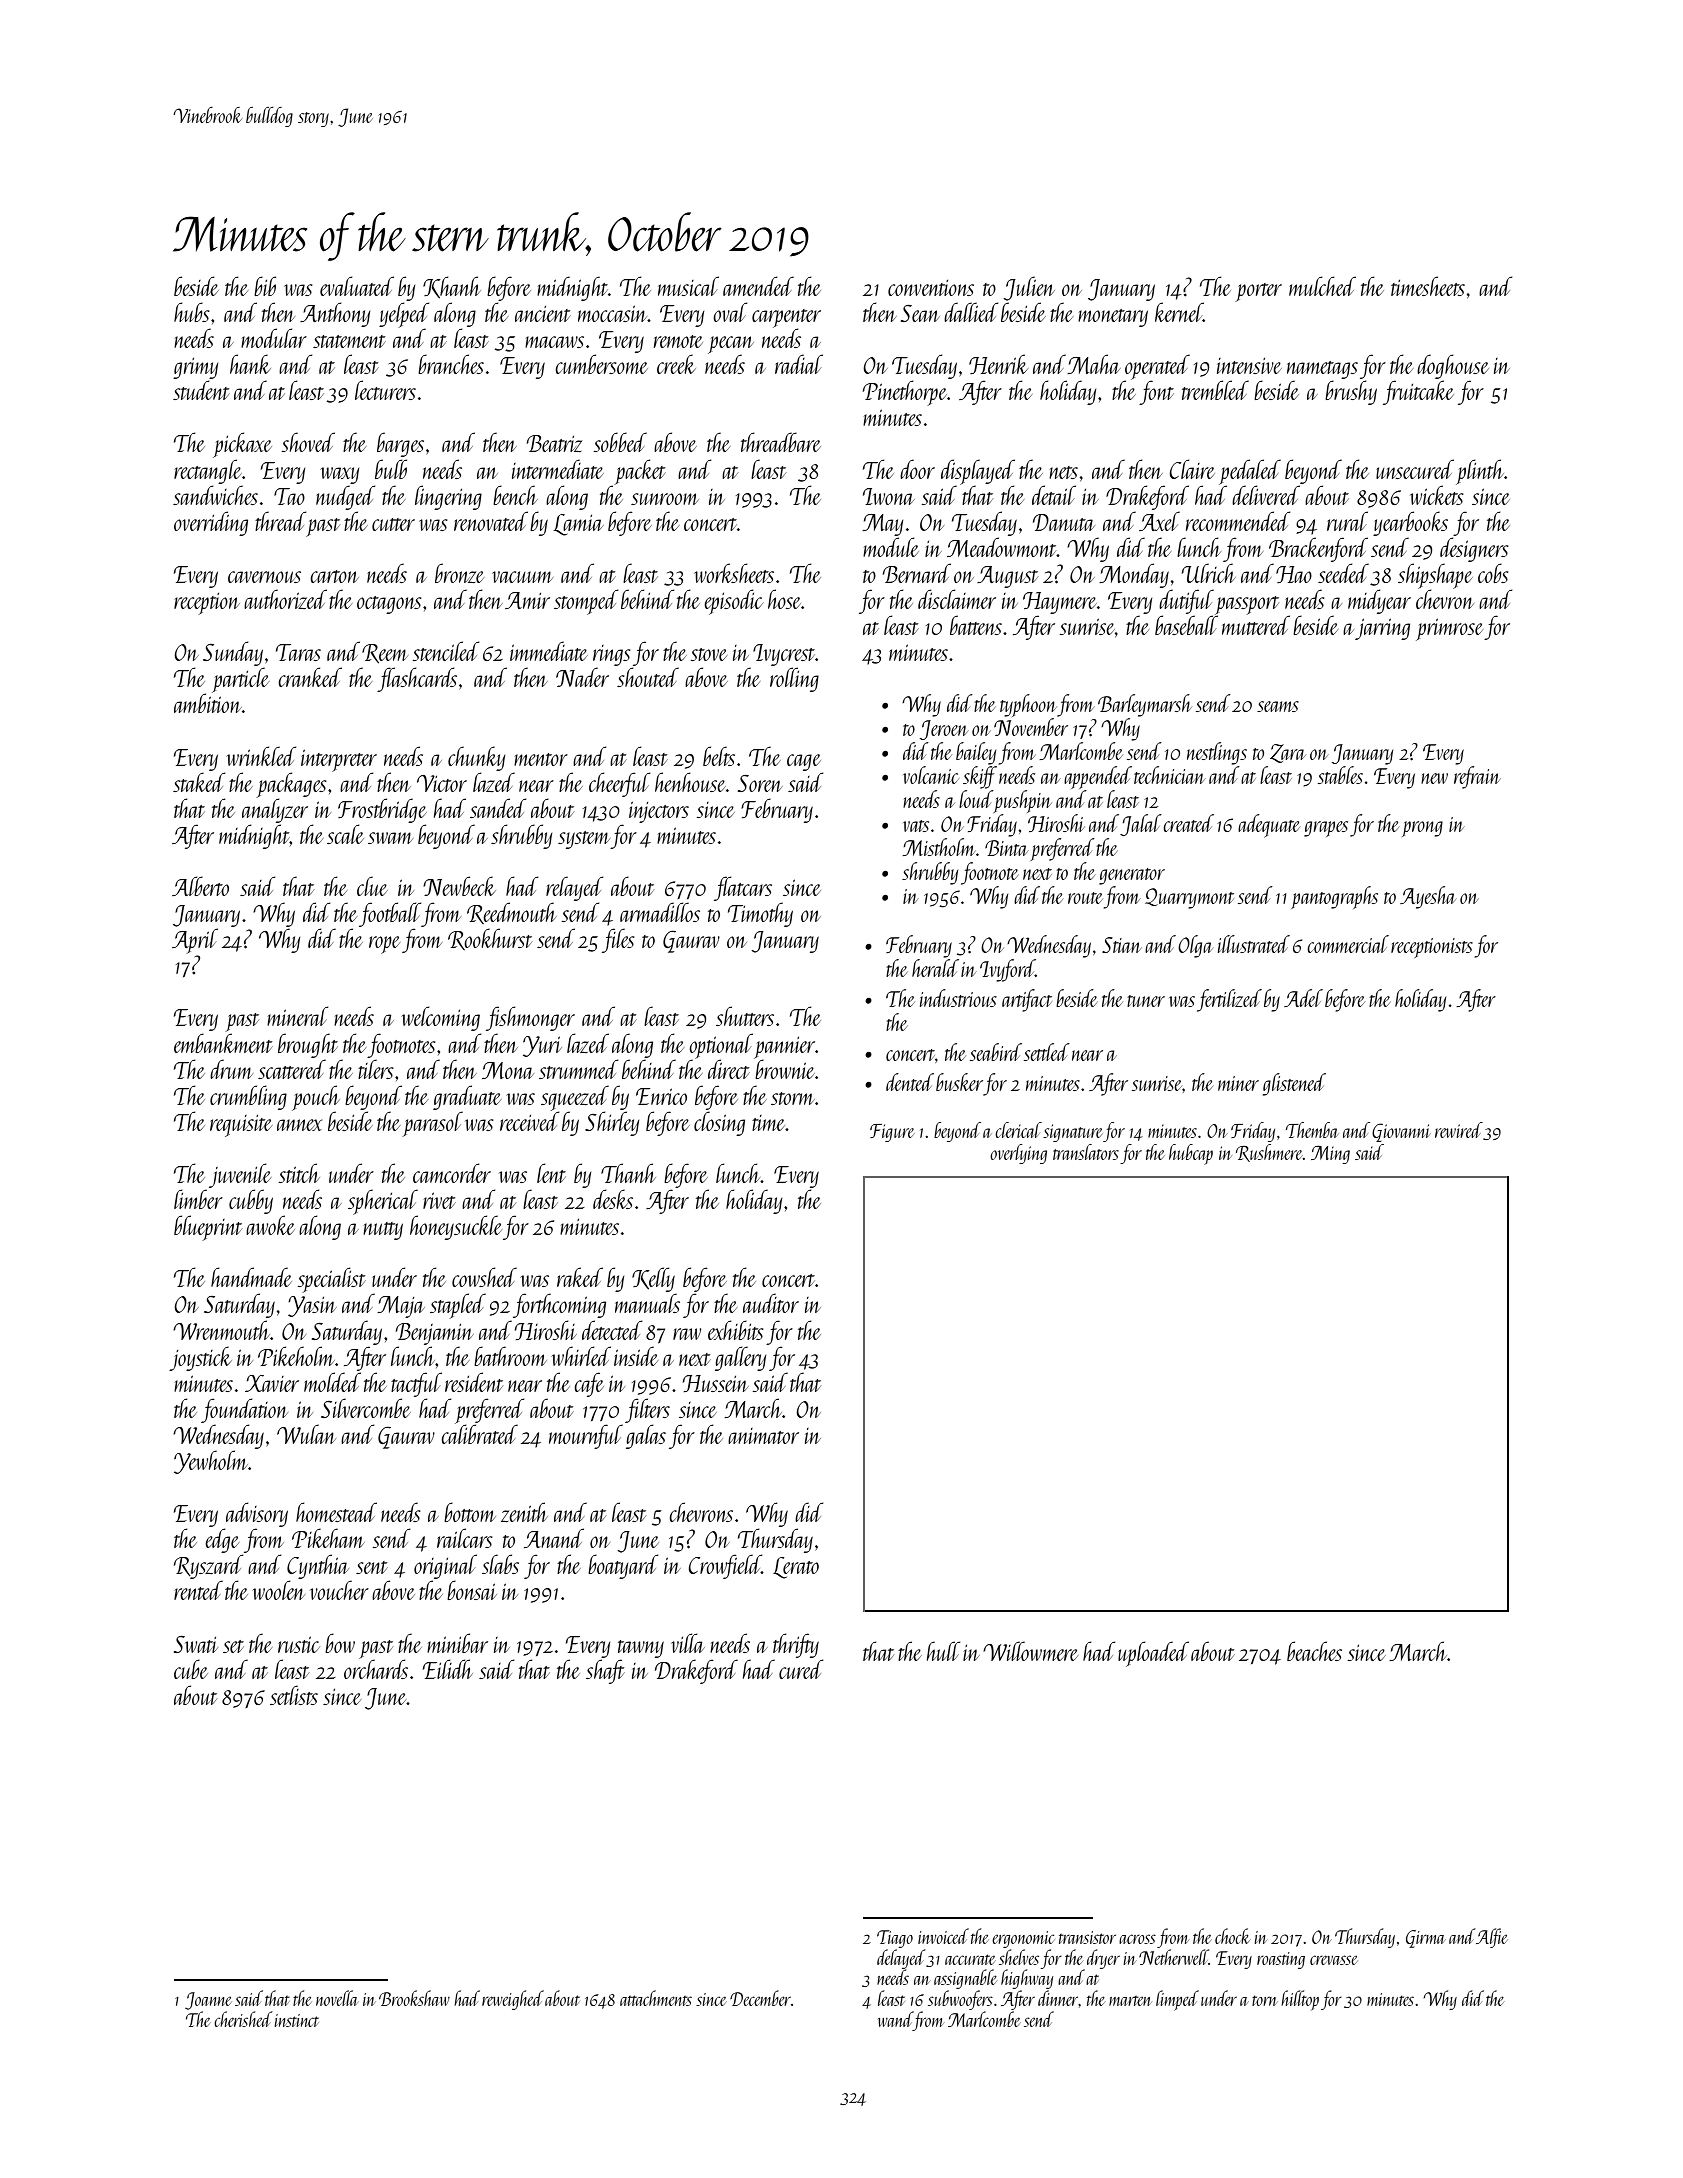  What do you see at coordinates (931, 288) in the screenshot?
I see `conventions` at bounding box center [931, 288].
